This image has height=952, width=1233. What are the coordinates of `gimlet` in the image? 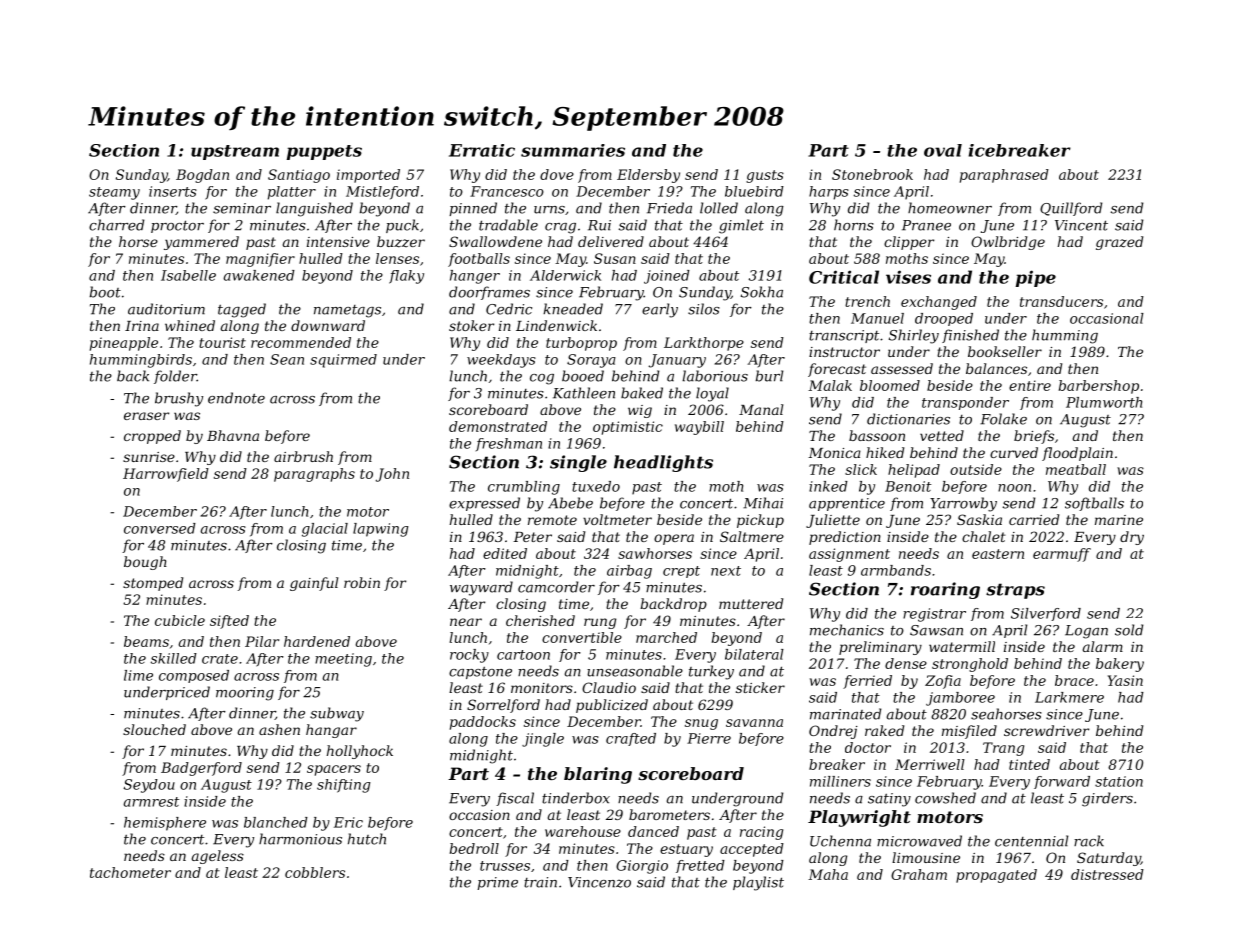 It's located at (741, 226).
